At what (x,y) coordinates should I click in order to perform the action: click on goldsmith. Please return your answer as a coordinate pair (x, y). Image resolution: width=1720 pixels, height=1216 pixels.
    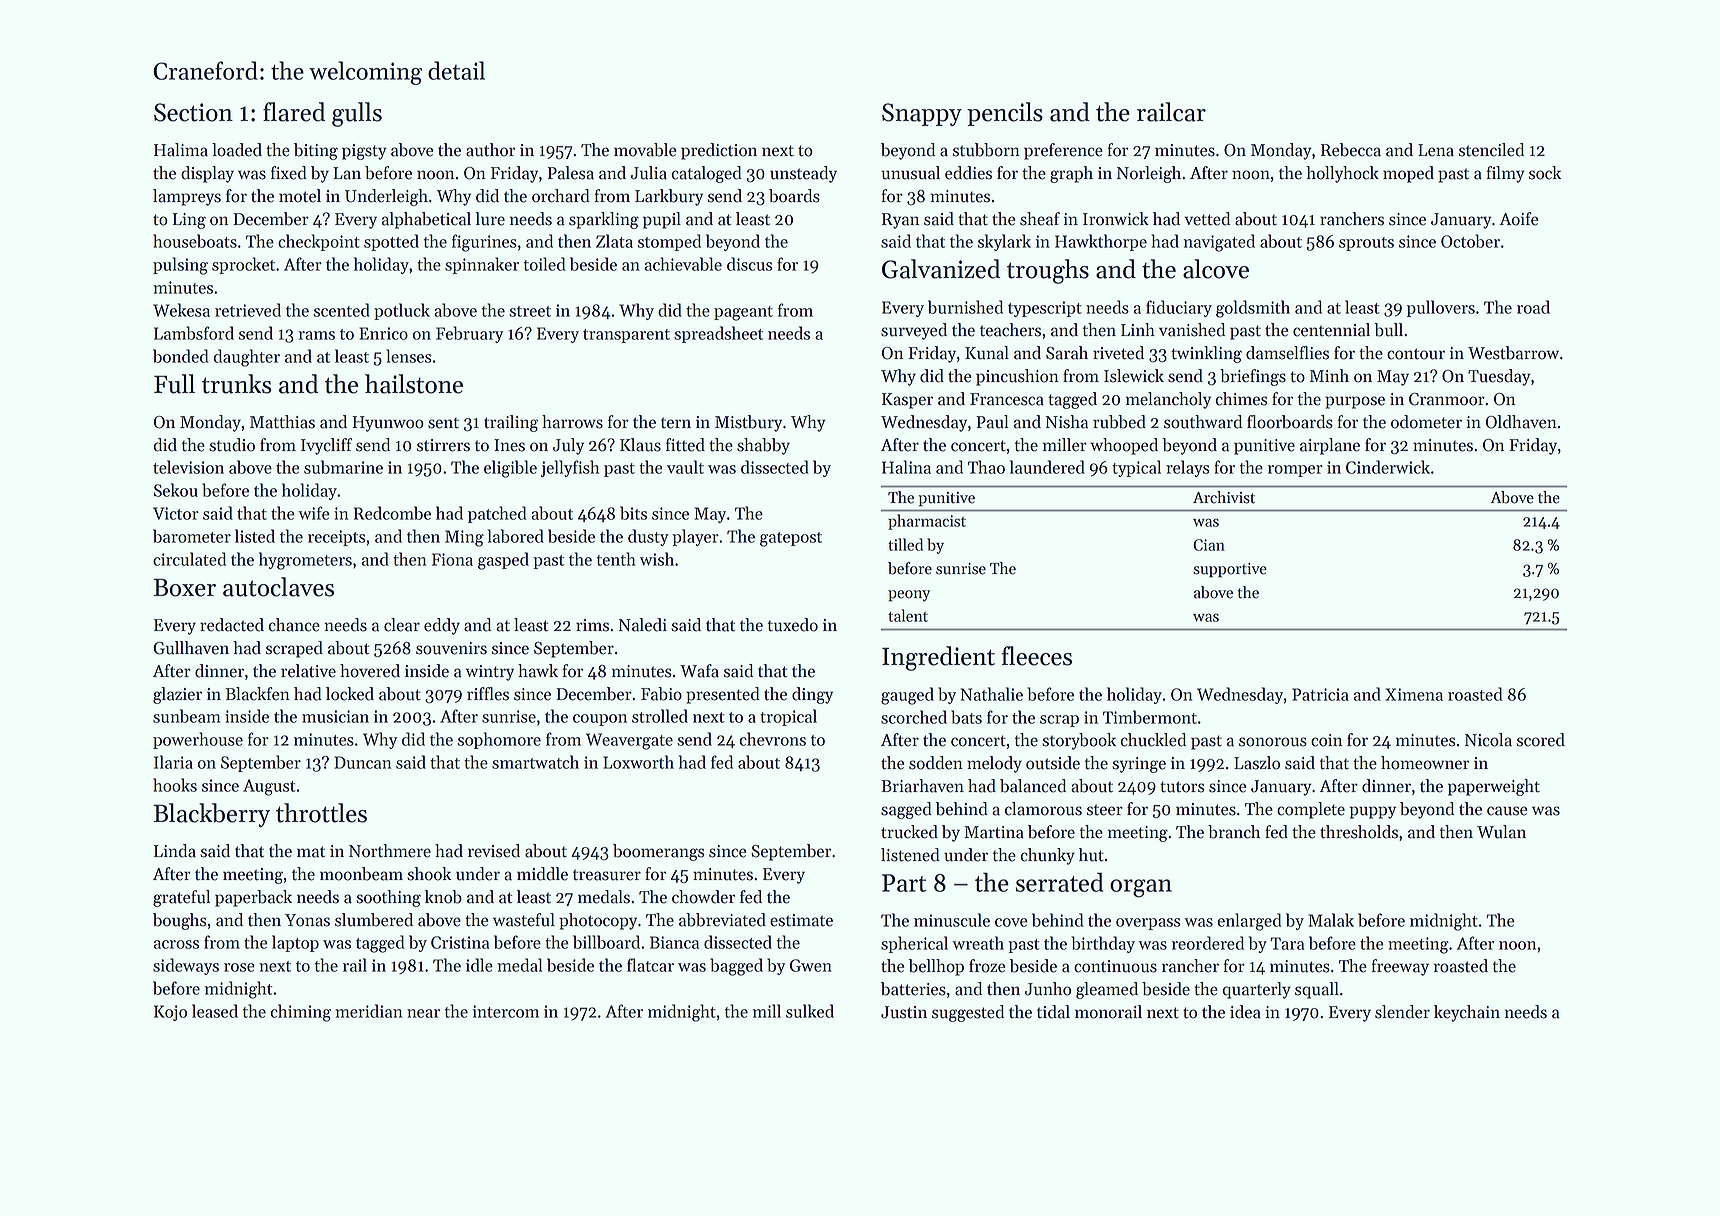
    Looking at the image, I should click on (1253, 309).
